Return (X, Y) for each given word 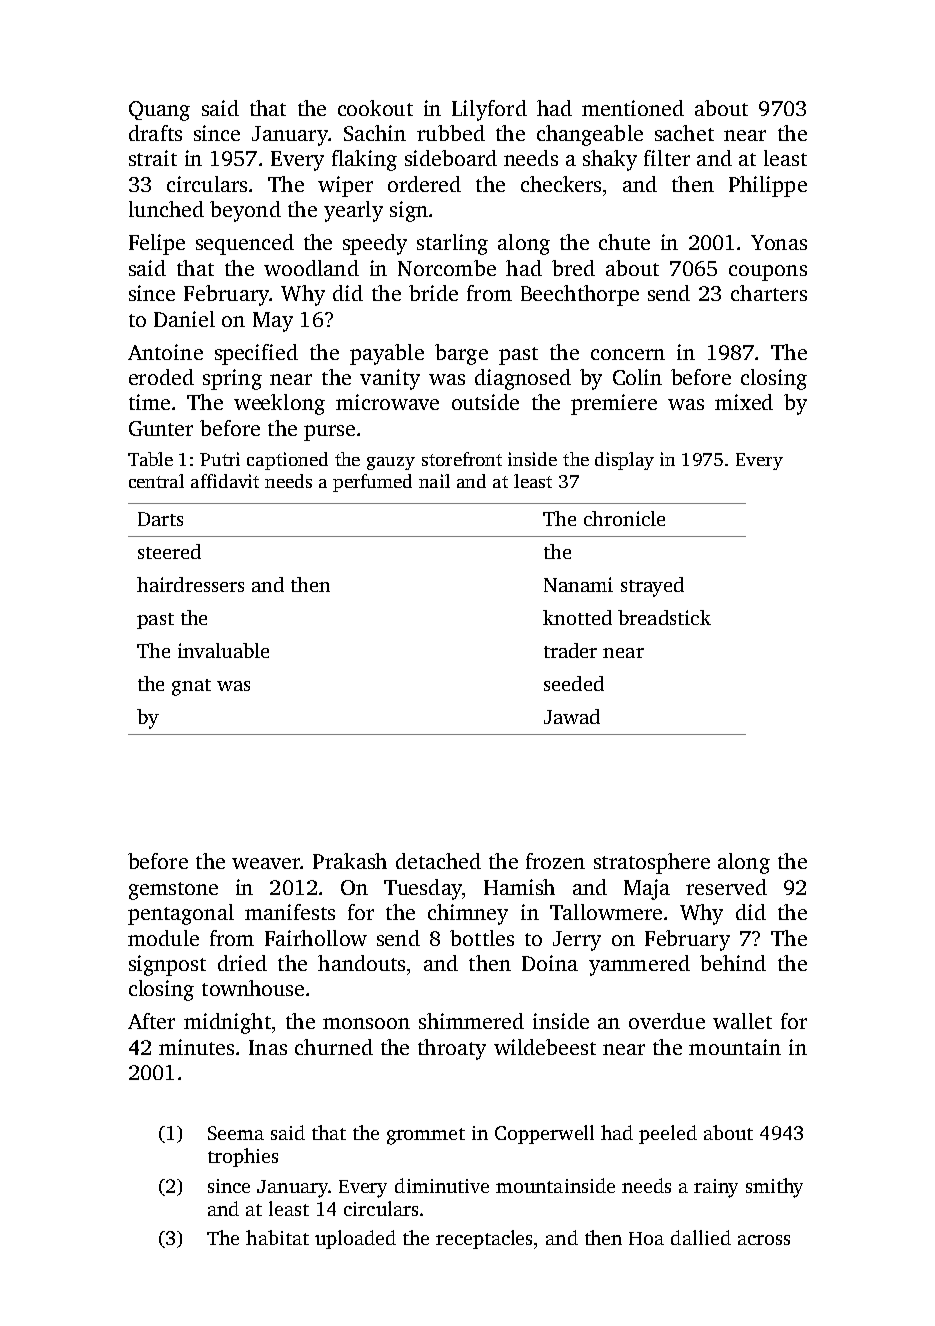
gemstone (173, 891)
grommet (426, 1136)
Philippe (768, 186)
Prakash (350, 861)
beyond (245, 211)
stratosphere (652, 863)
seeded (574, 683)
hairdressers (190, 584)
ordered (424, 184)
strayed (652, 587)
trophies (243, 1157)
